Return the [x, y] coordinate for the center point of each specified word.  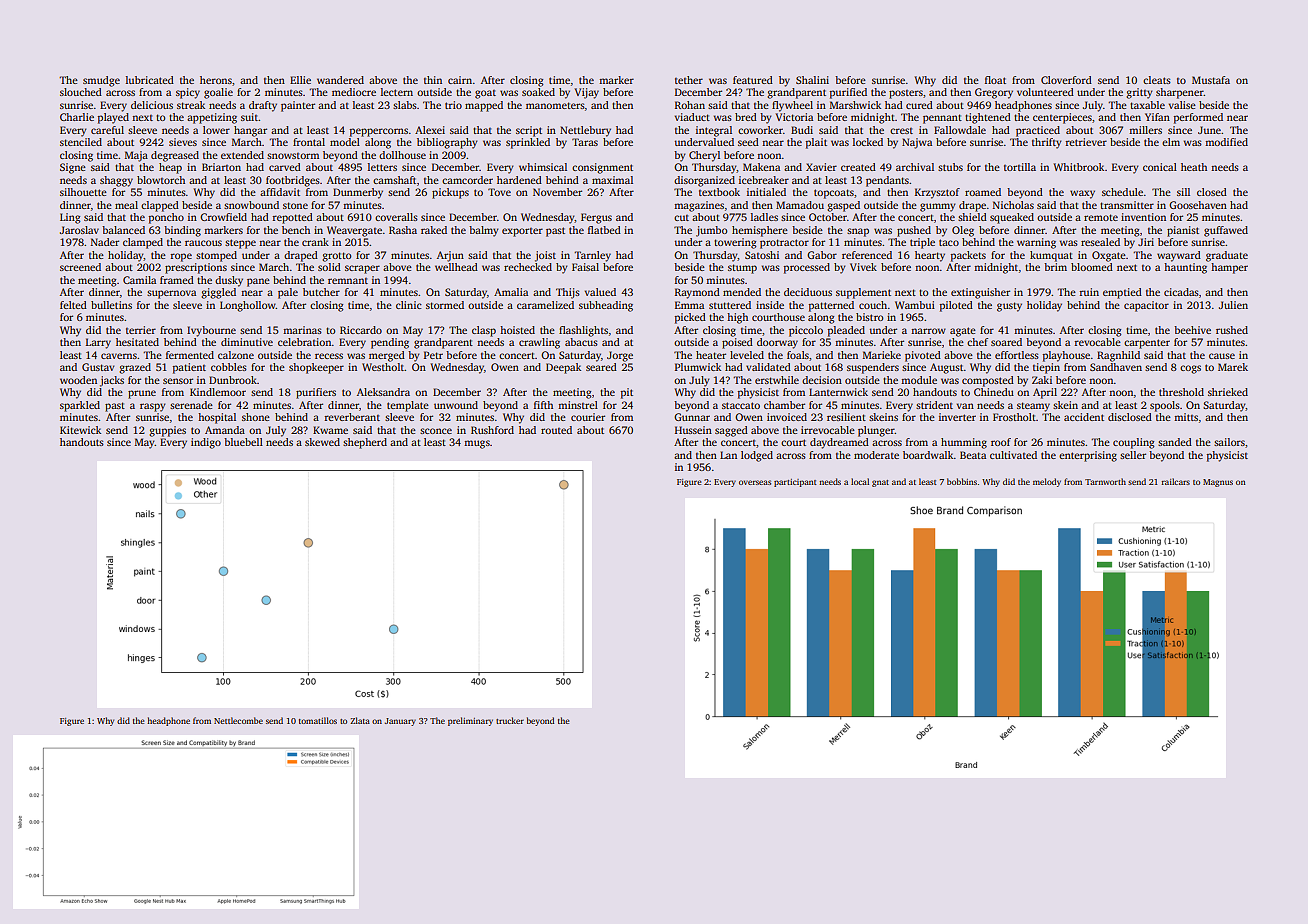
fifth [543, 405]
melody [1047, 482]
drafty [263, 106]
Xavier [821, 167]
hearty [930, 256]
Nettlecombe [238, 720]
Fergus [596, 218]
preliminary [470, 721]
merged [387, 356]
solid [329, 267]
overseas [755, 482]
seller [1133, 455]
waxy [1082, 194]
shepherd [365, 443]
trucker [510, 720]
